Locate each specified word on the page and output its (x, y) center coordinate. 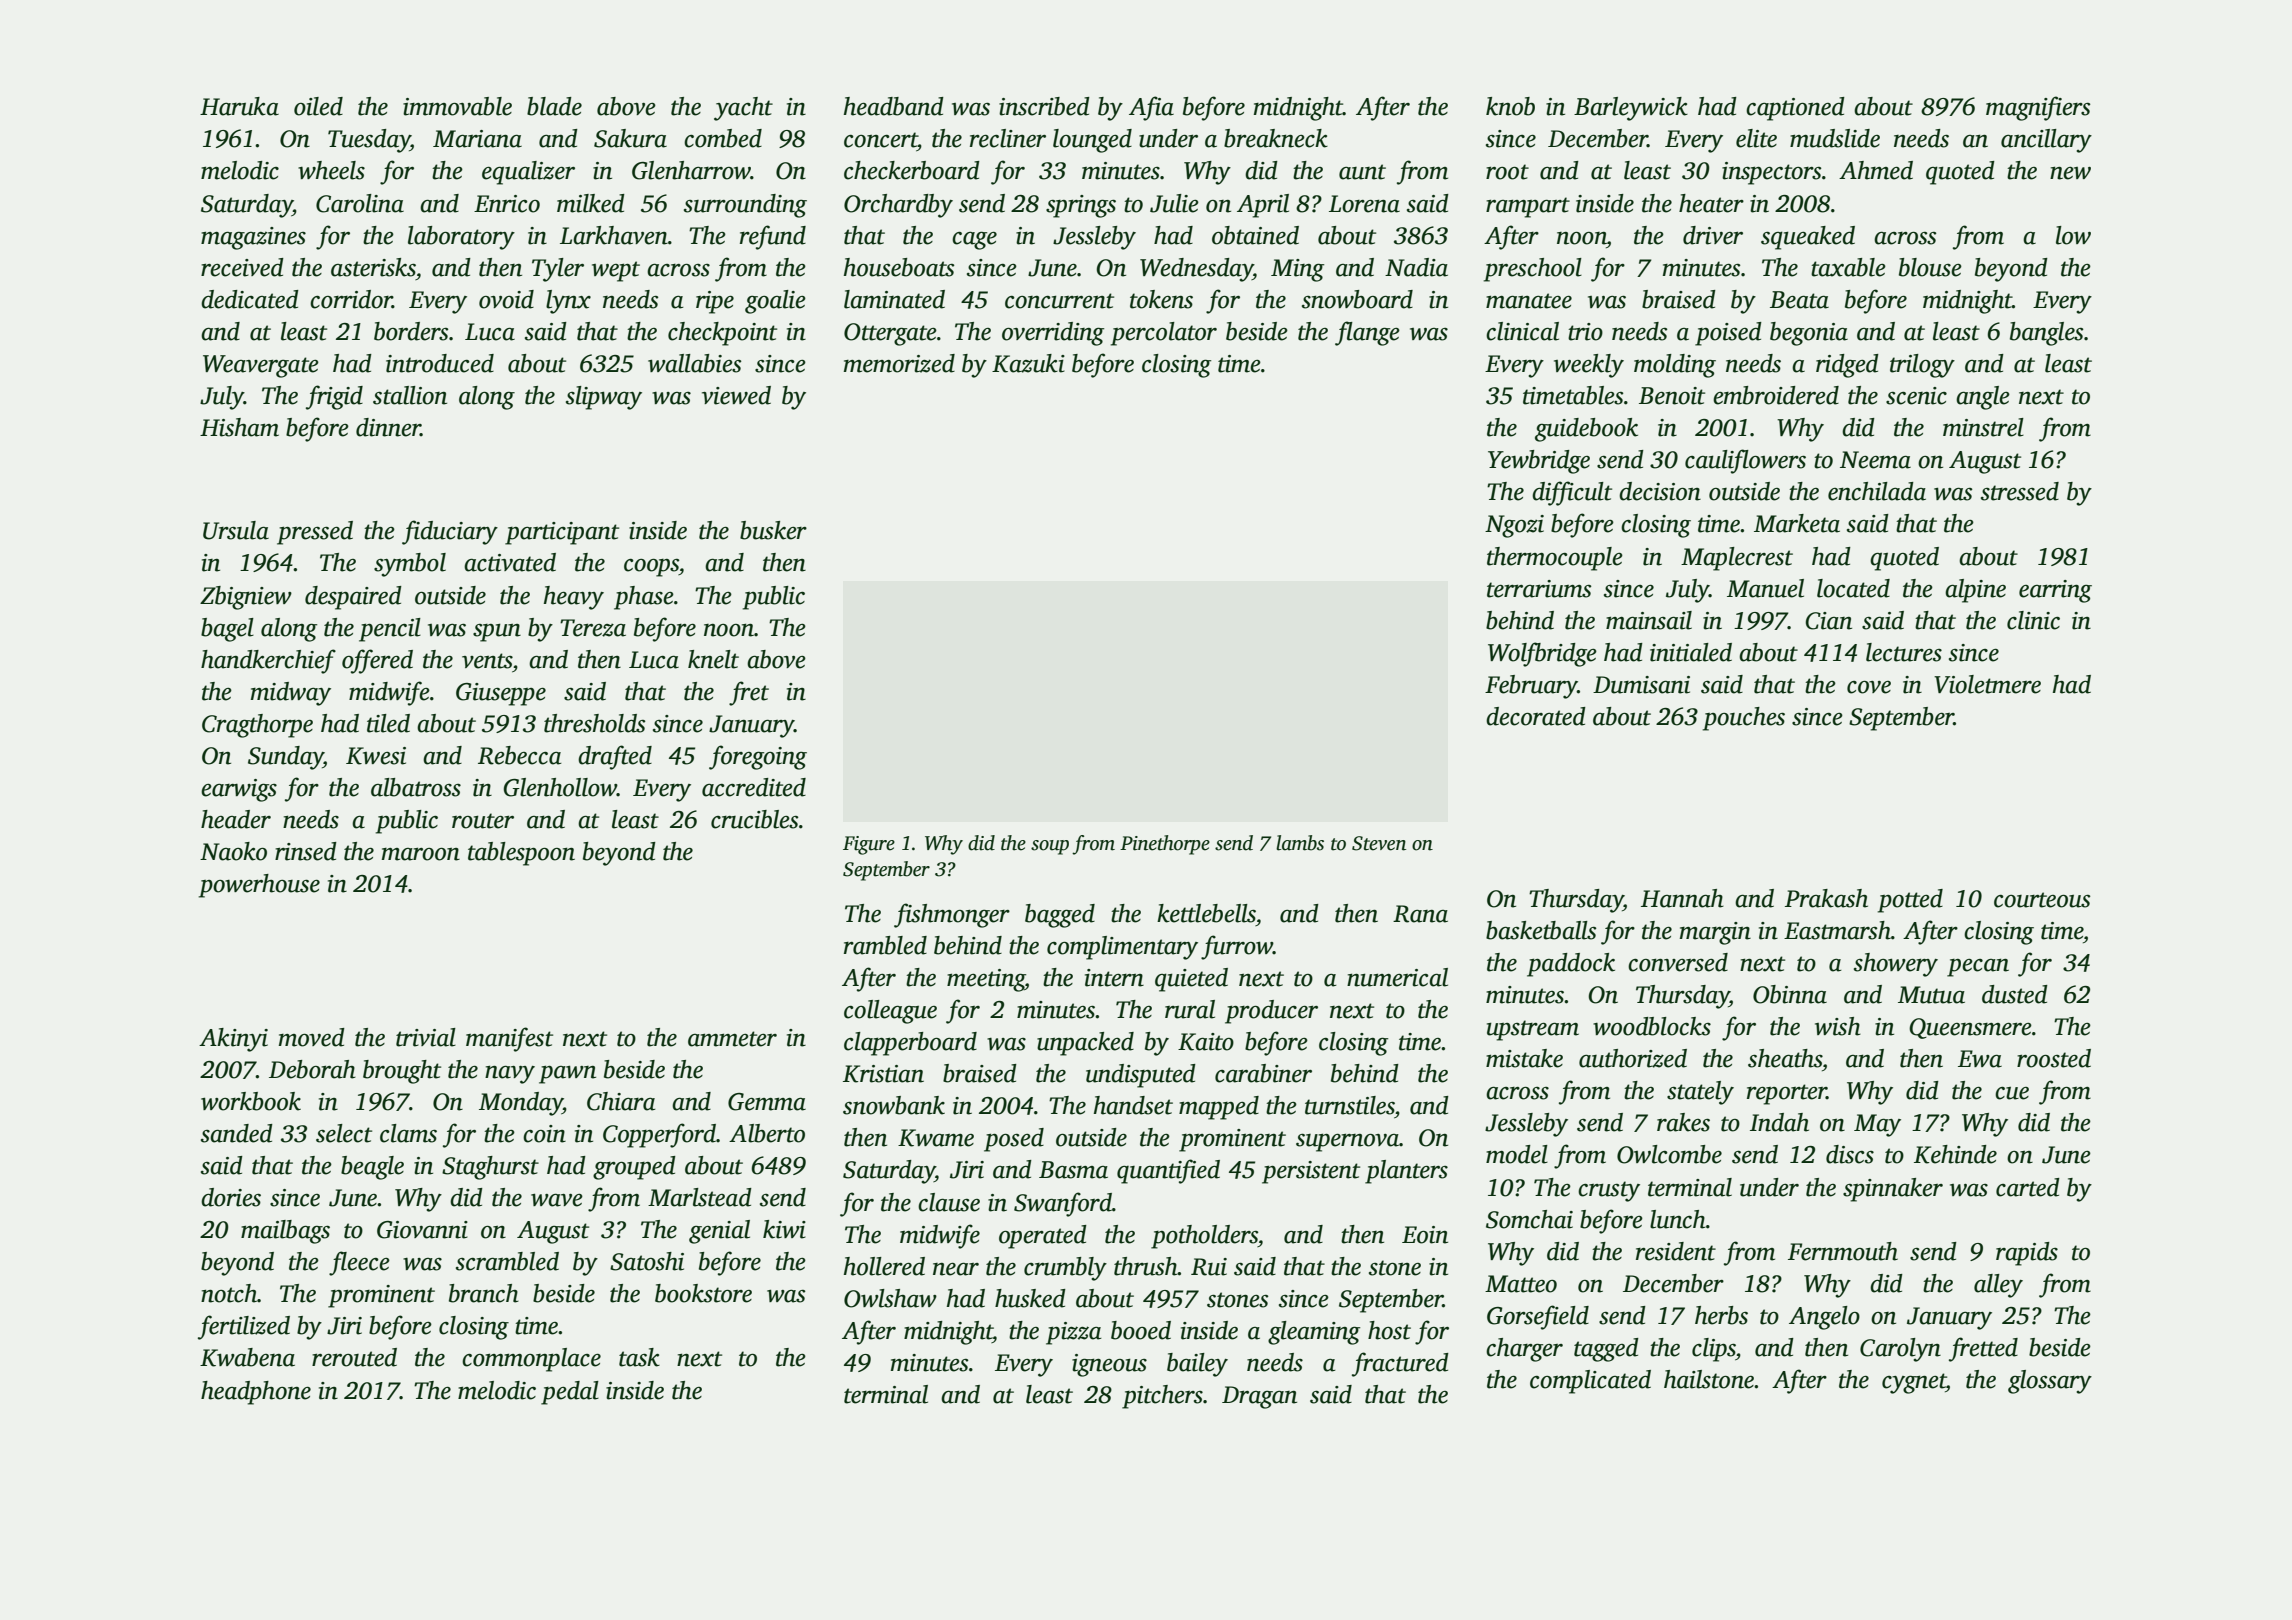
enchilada (1877, 491)
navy (510, 1074)
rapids (2027, 1254)
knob (1510, 106)
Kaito (1206, 1042)
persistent (1311, 1172)
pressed (315, 533)
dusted (2015, 994)
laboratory (461, 238)
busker (773, 530)
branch (484, 1293)
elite (1756, 138)
